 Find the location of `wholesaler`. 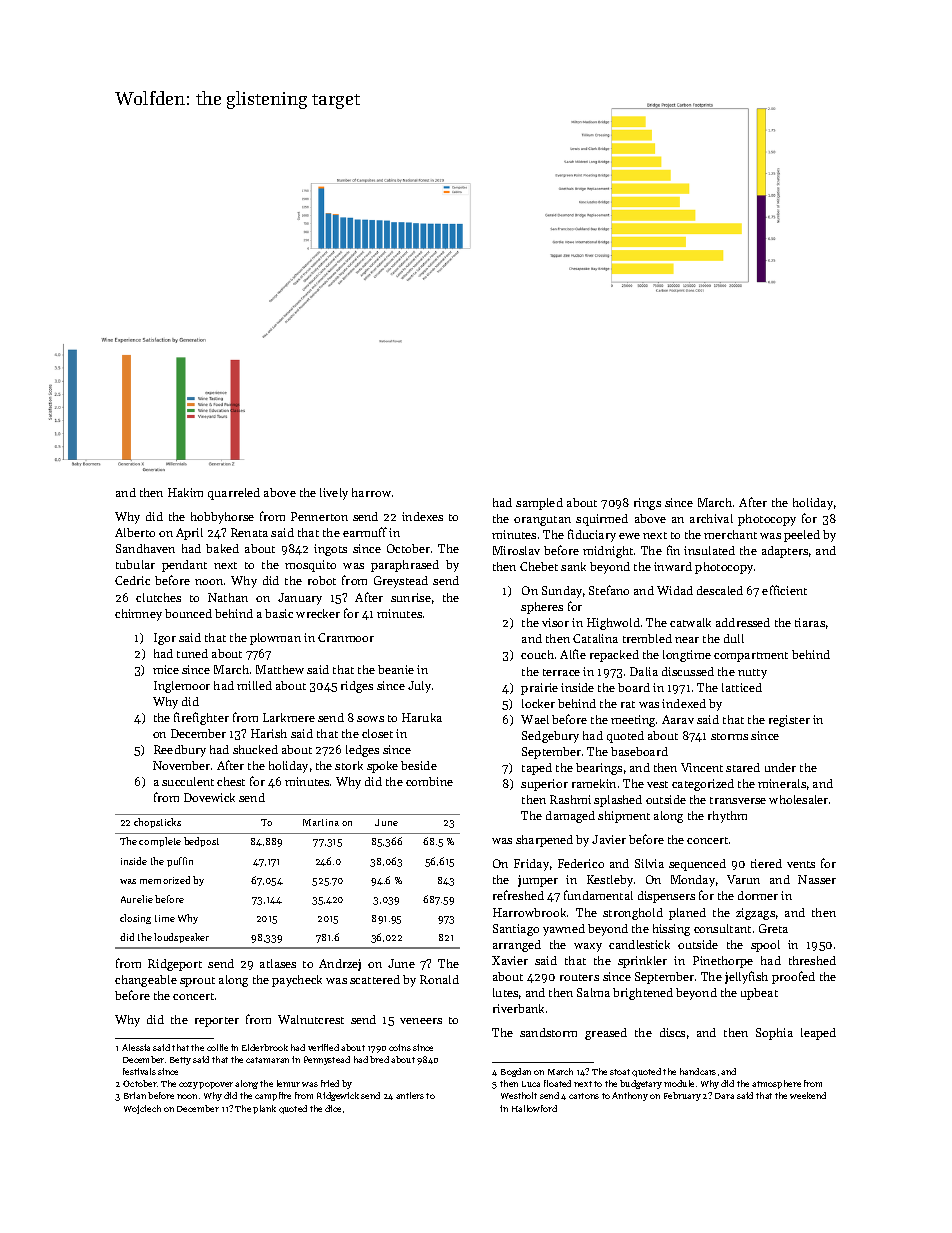

wholesaler is located at coordinates (798, 799).
